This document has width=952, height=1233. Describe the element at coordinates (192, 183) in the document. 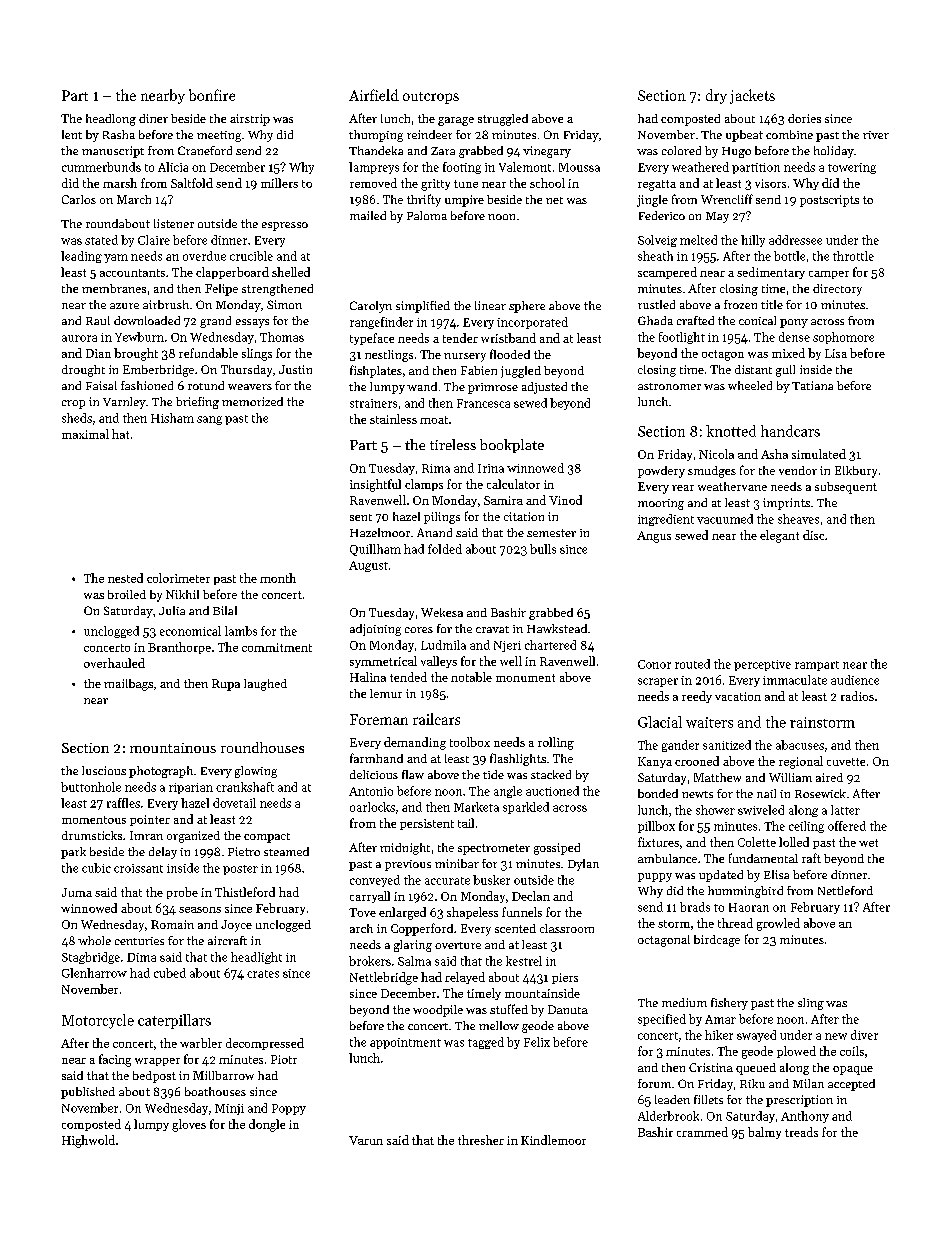

I see `Saltfold` at that location.
